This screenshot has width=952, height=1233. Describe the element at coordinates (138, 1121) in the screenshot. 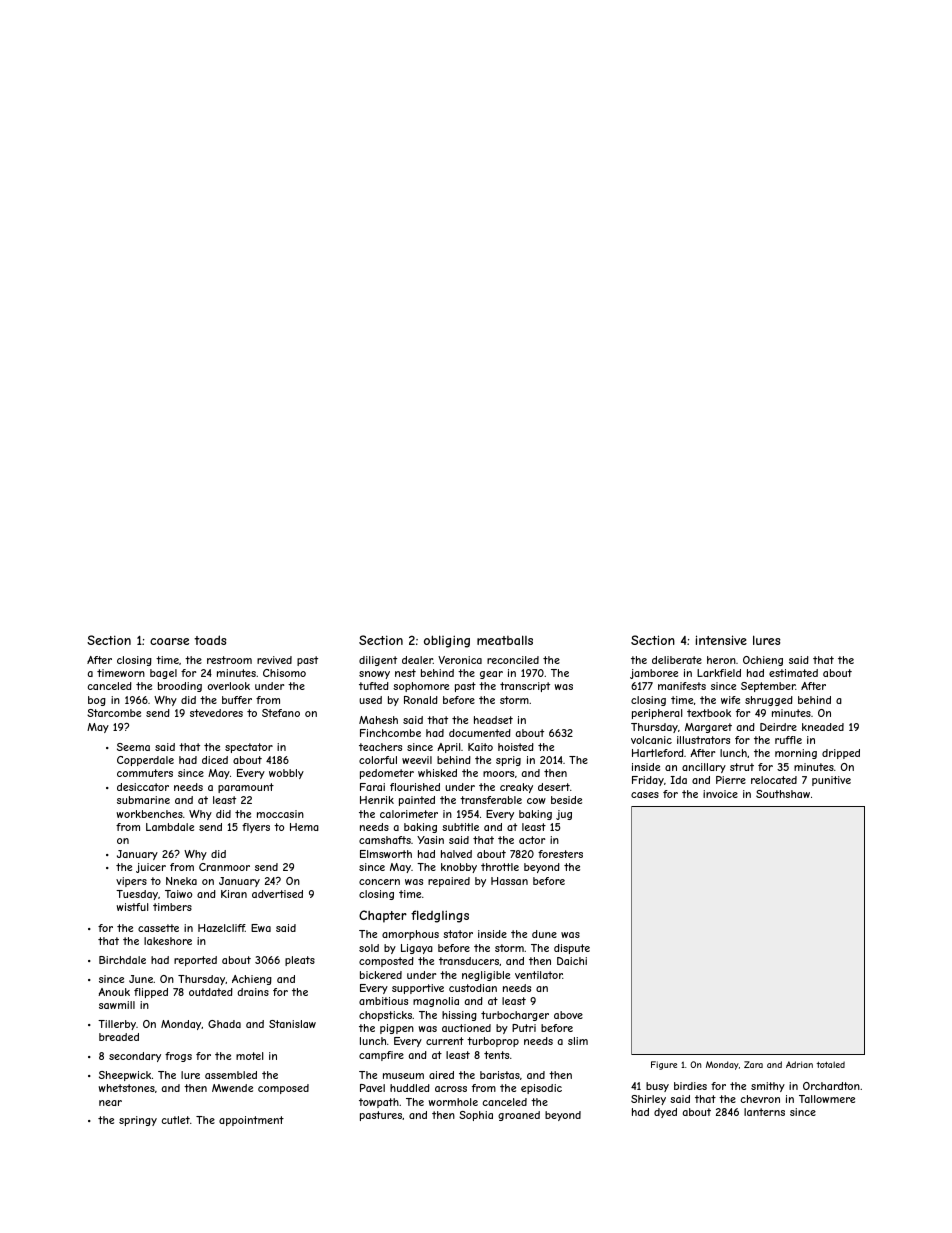

I see `springy` at that location.
